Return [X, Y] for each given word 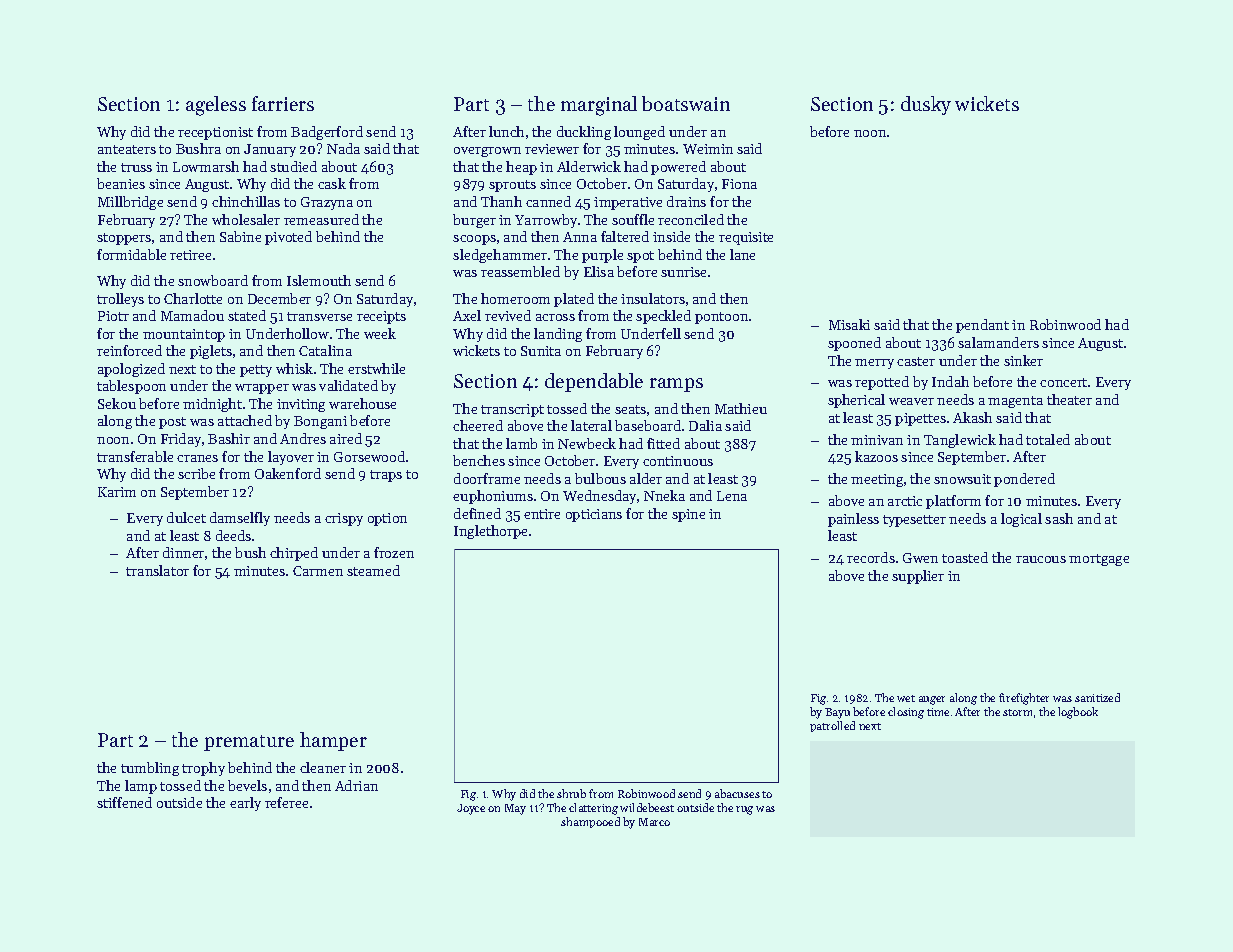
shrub [571, 793]
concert [1063, 382]
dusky [926, 105]
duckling [584, 133]
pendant [982, 326]
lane [742, 254]
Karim [117, 492]
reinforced [129, 350]
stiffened [124, 802]
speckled [663, 317]
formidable [131, 254]
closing [906, 713]
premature [249, 743]
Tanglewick [960, 441]
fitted [663, 443]
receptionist [215, 133]
